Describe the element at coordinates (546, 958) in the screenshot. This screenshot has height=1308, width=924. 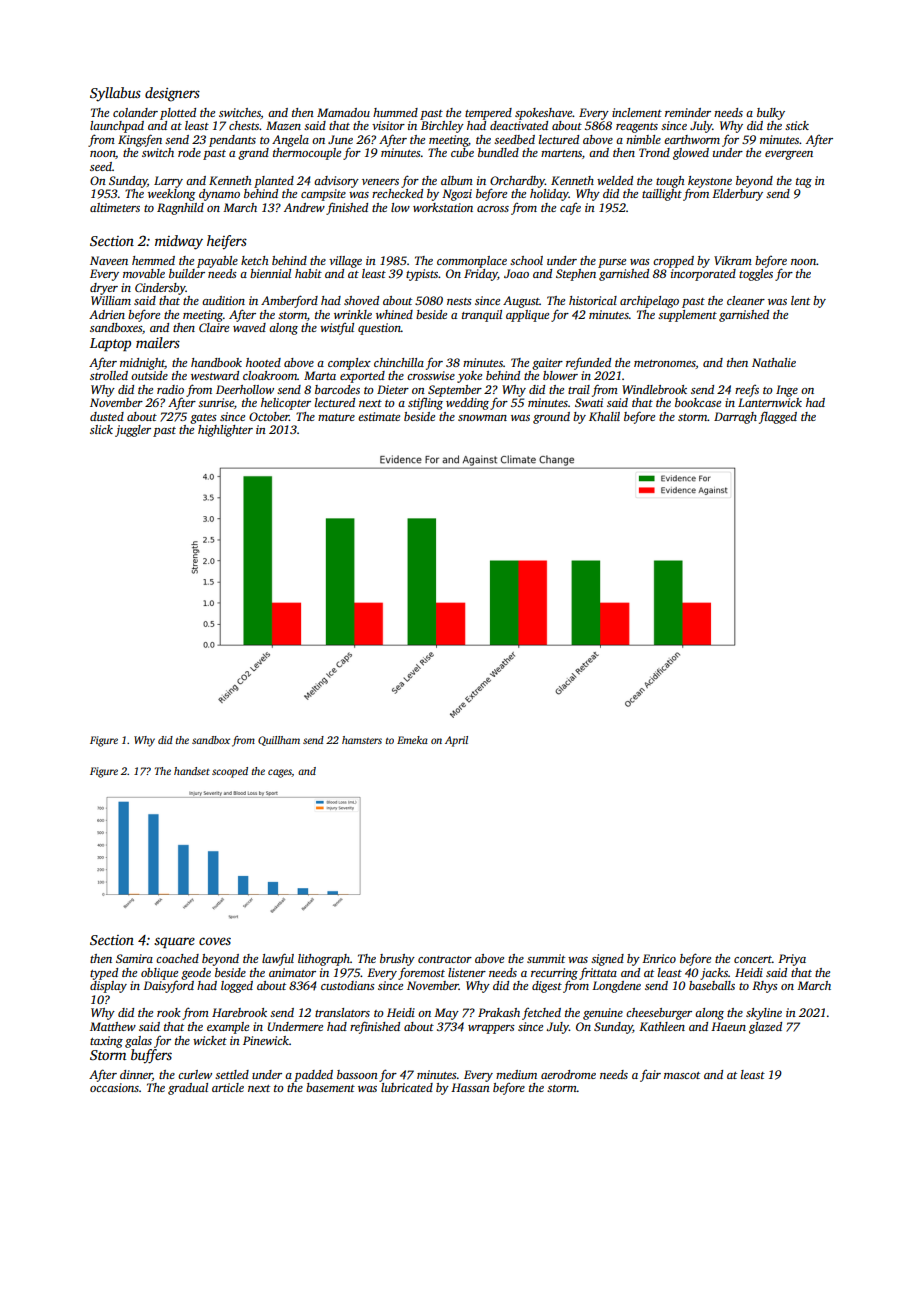
I see `summit` at that location.
